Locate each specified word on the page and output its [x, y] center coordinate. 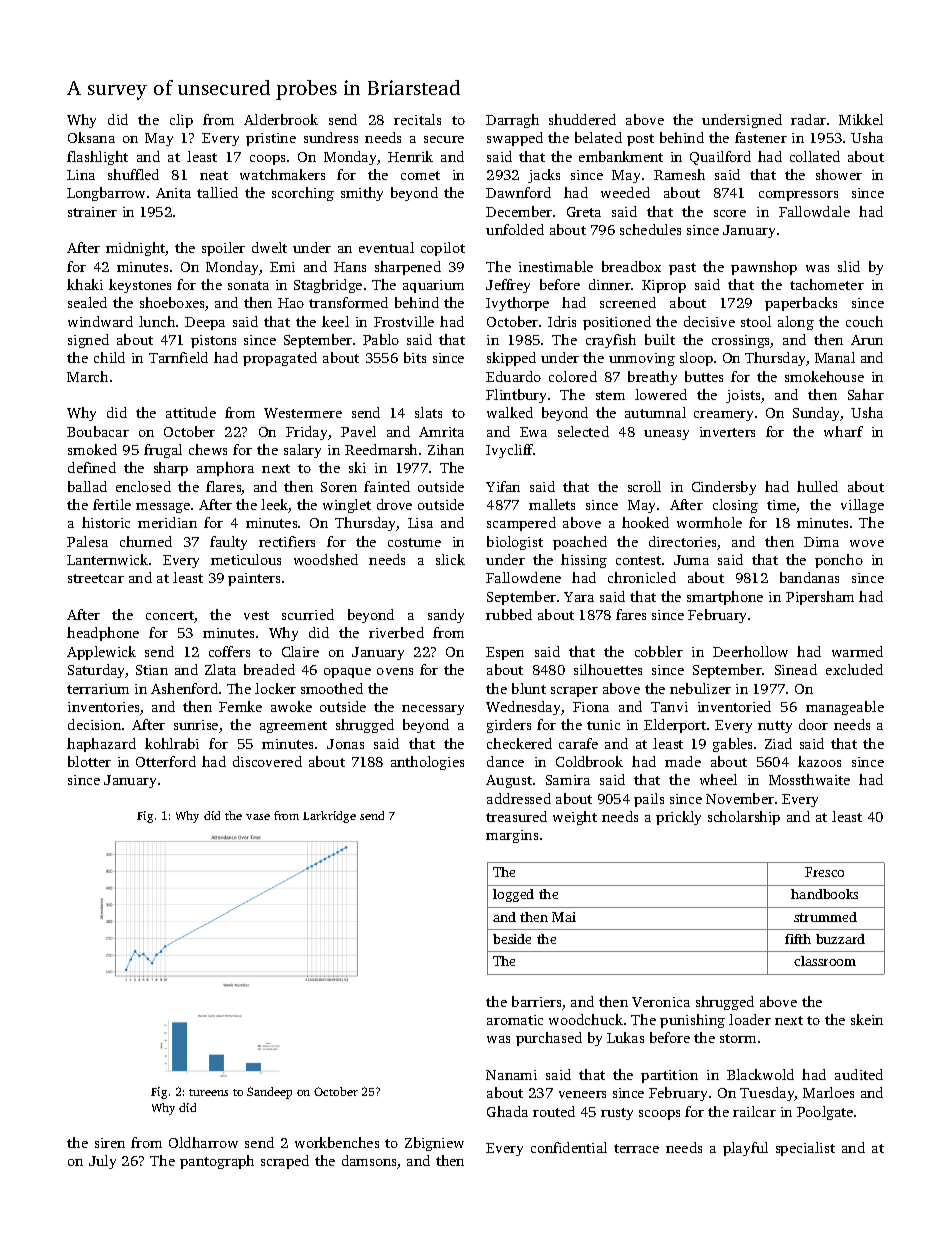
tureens [208, 1092]
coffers [229, 651]
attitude [191, 412]
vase [258, 817]
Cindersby [724, 488]
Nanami [511, 1075]
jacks [544, 176]
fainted [387, 486]
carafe [578, 743]
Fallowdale [814, 211]
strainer [92, 212]
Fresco [824, 872]
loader [750, 1019]
